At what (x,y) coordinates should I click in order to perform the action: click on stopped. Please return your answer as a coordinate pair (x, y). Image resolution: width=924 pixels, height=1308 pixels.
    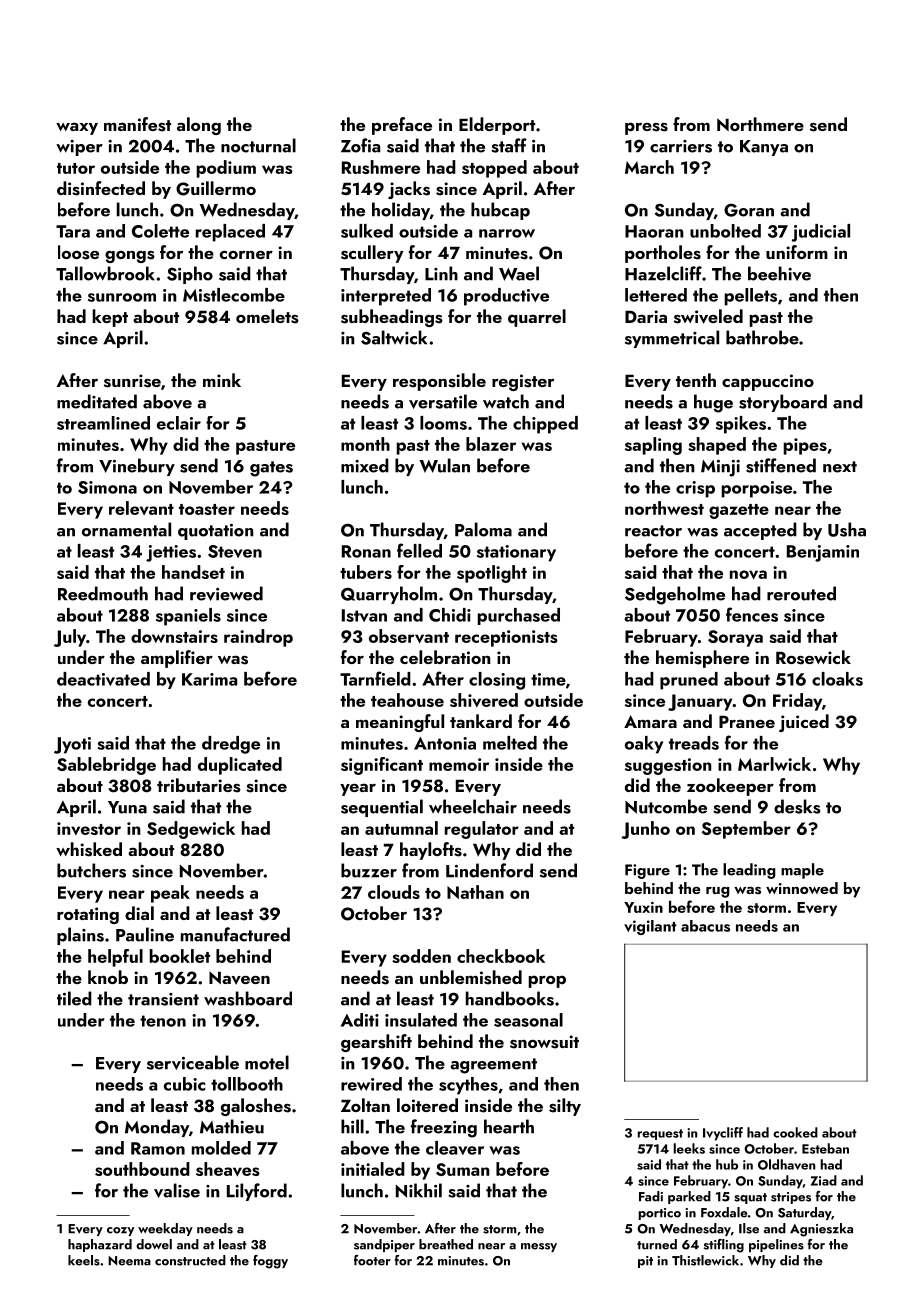
    Looking at the image, I should click on (494, 169).
